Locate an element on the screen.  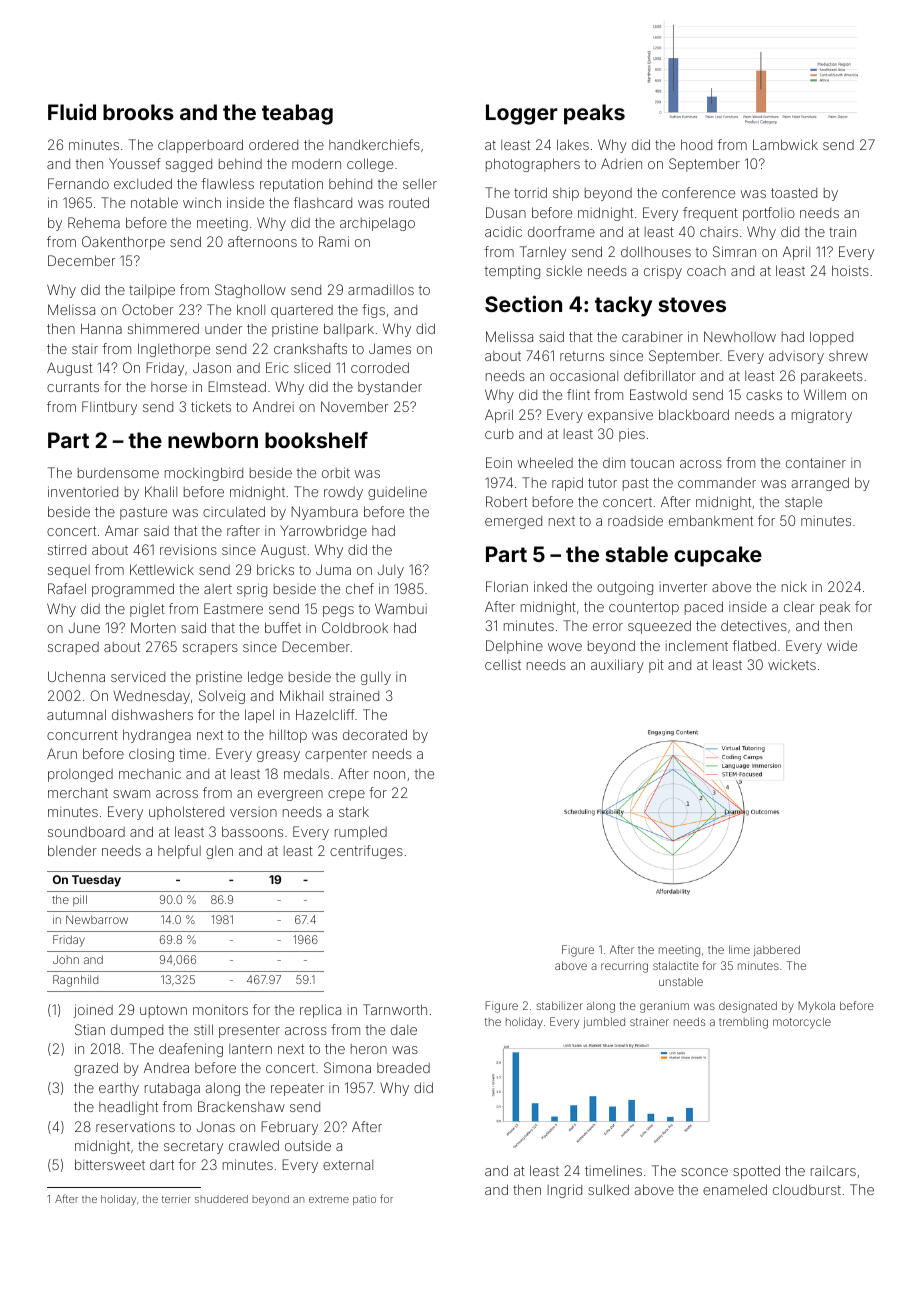
dart is located at coordinates (162, 1165).
